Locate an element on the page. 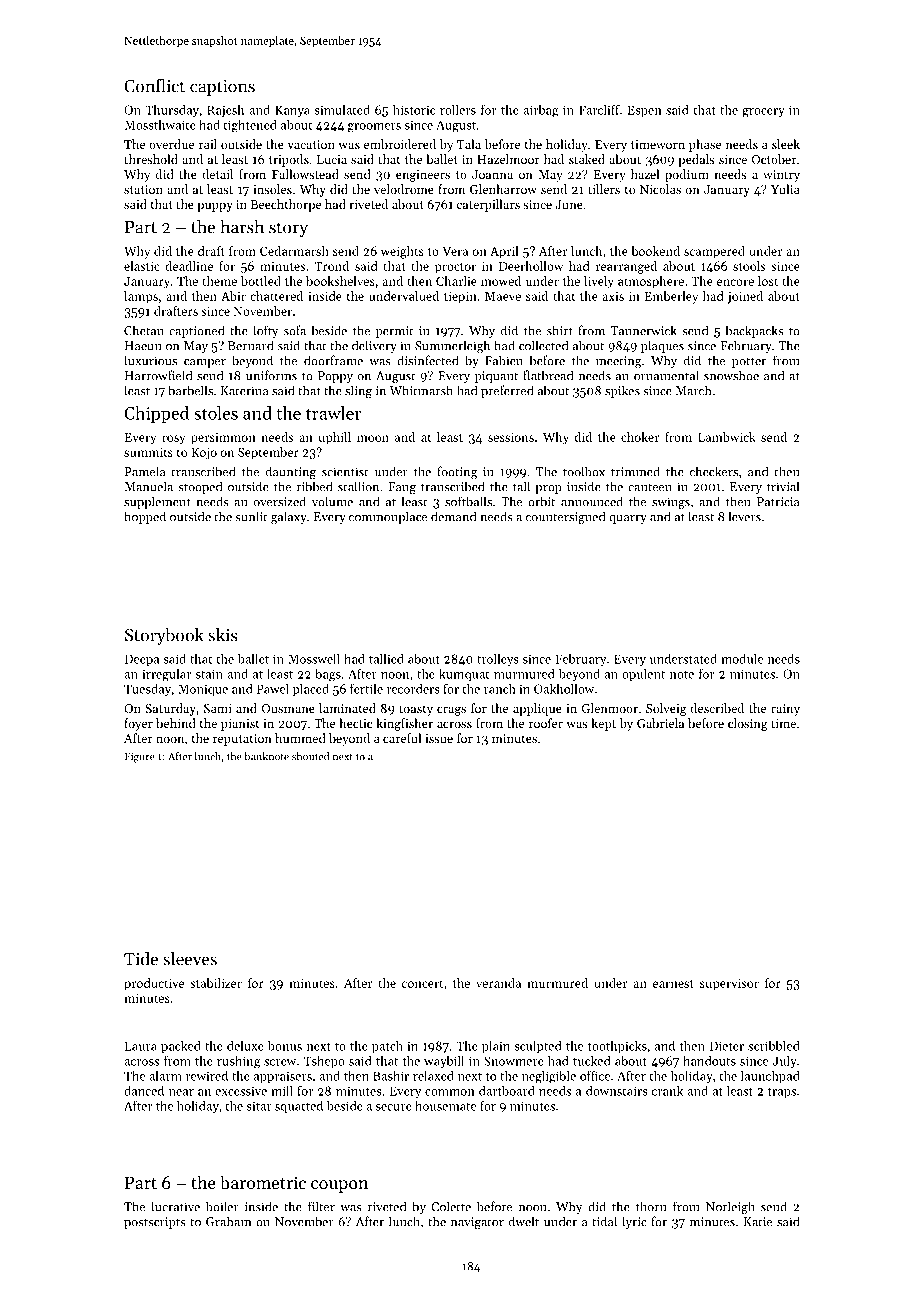 This image has height=1308, width=924. near is located at coordinates (181, 1092).
